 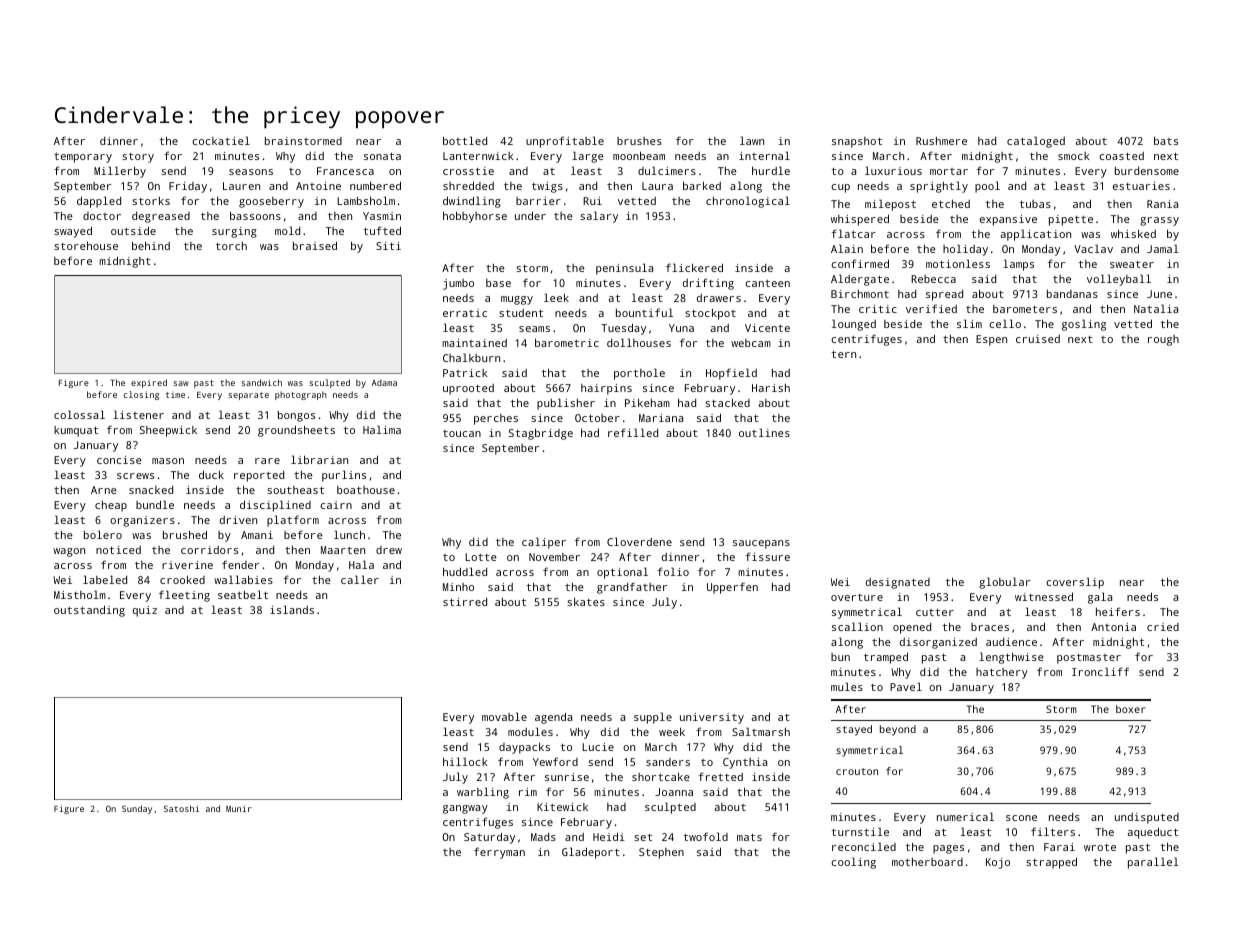 What do you see at coordinates (267, 461) in the screenshot?
I see `rare` at bounding box center [267, 461].
